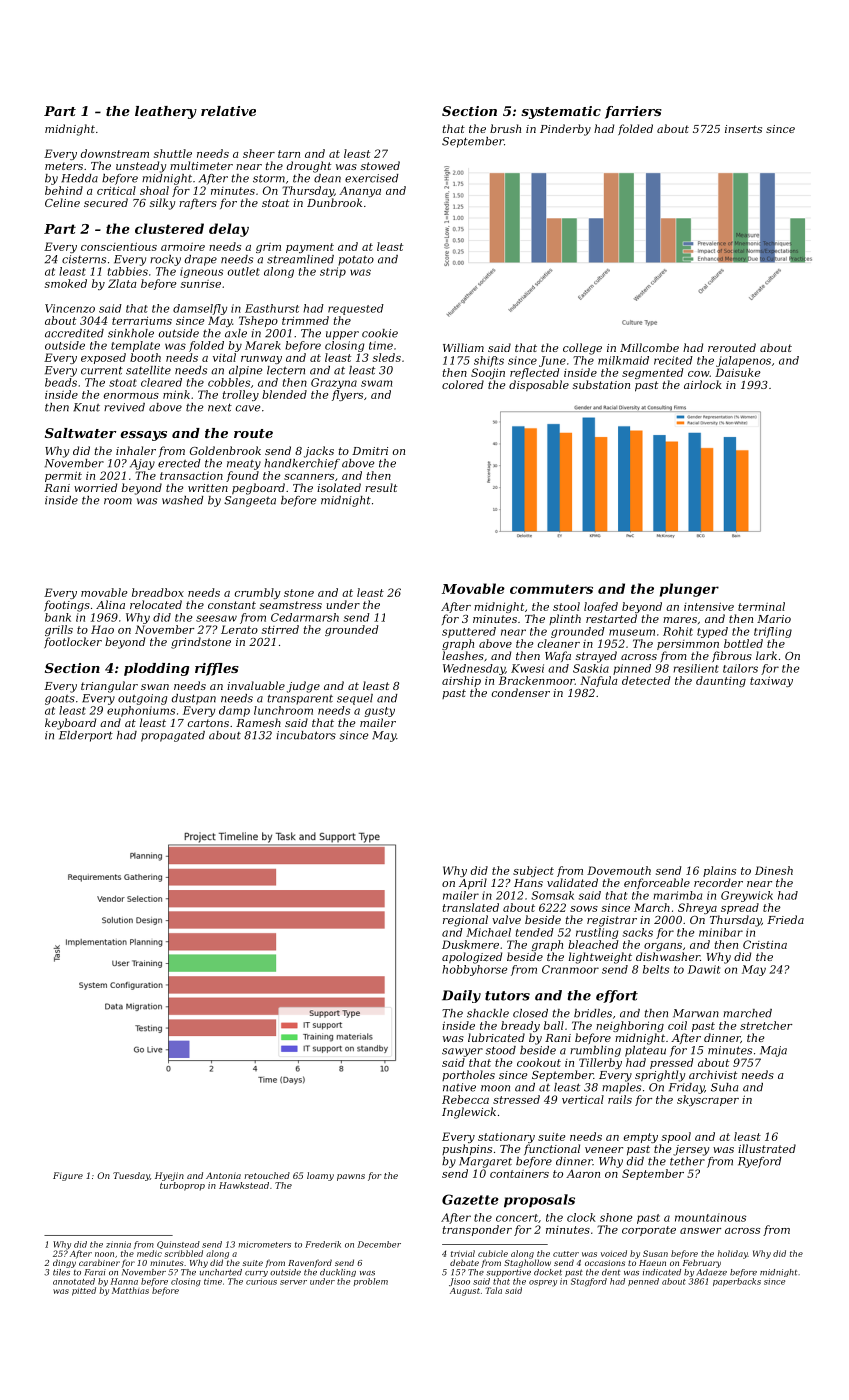  I want to click on tiles, so click(61, 1272).
